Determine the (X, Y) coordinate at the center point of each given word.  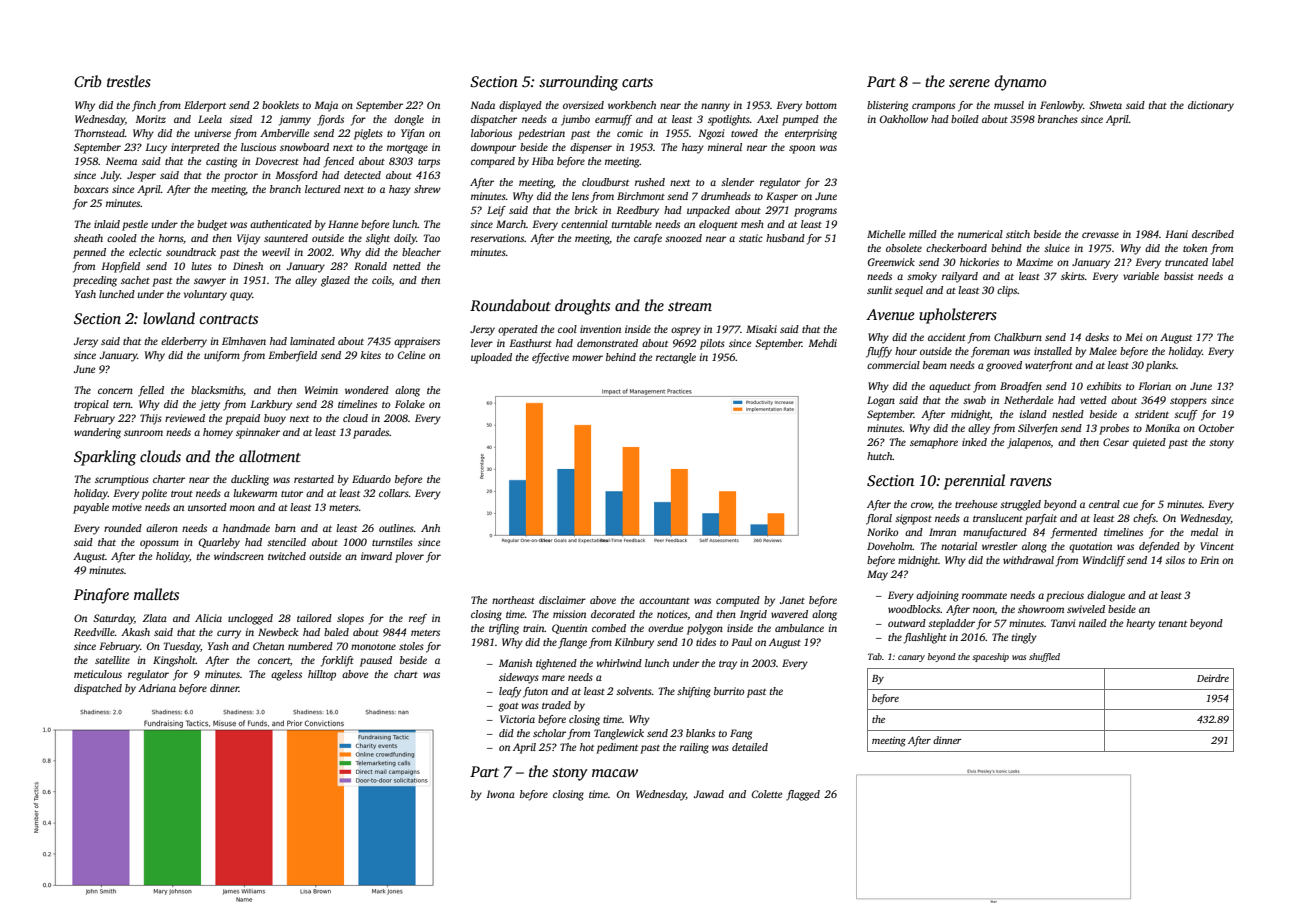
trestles (129, 81)
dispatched (98, 689)
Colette (767, 794)
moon (242, 508)
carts (637, 82)
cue (1130, 505)
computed (738, 601)
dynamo (1020, 83)
